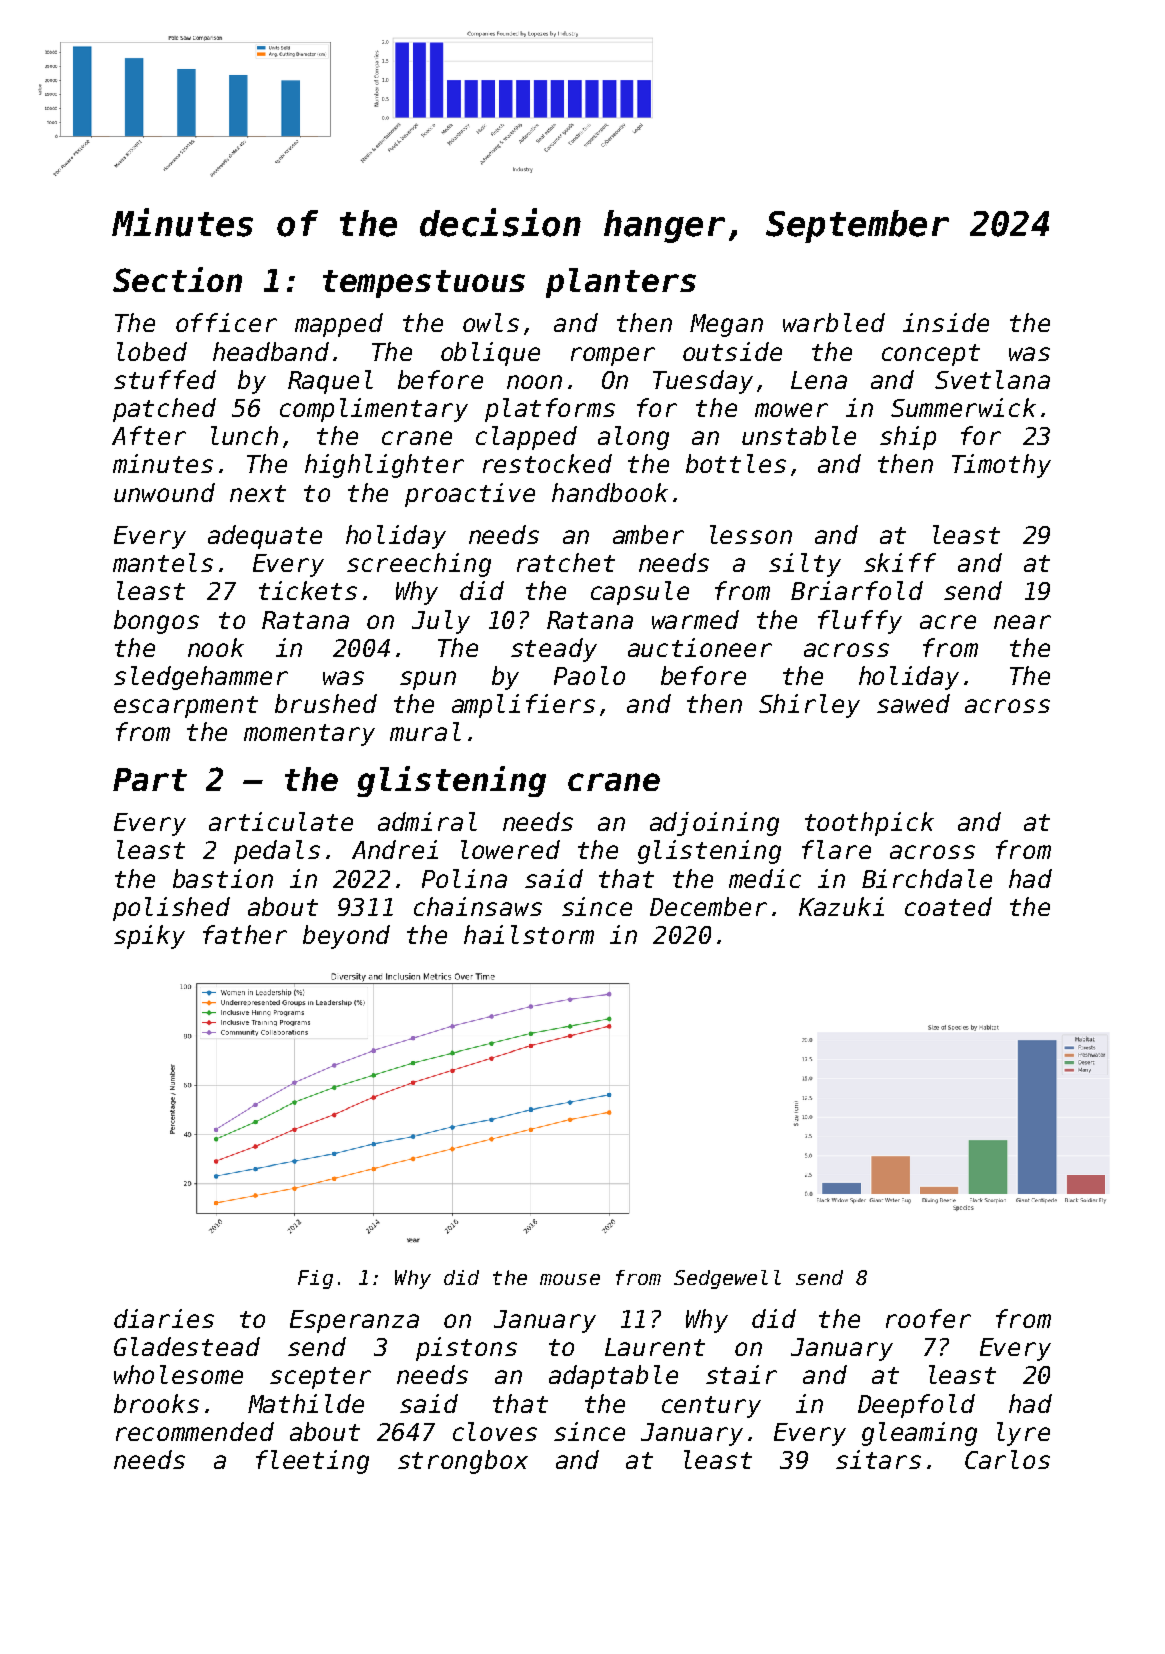  I want to click on lunch, so click(244, 435).
